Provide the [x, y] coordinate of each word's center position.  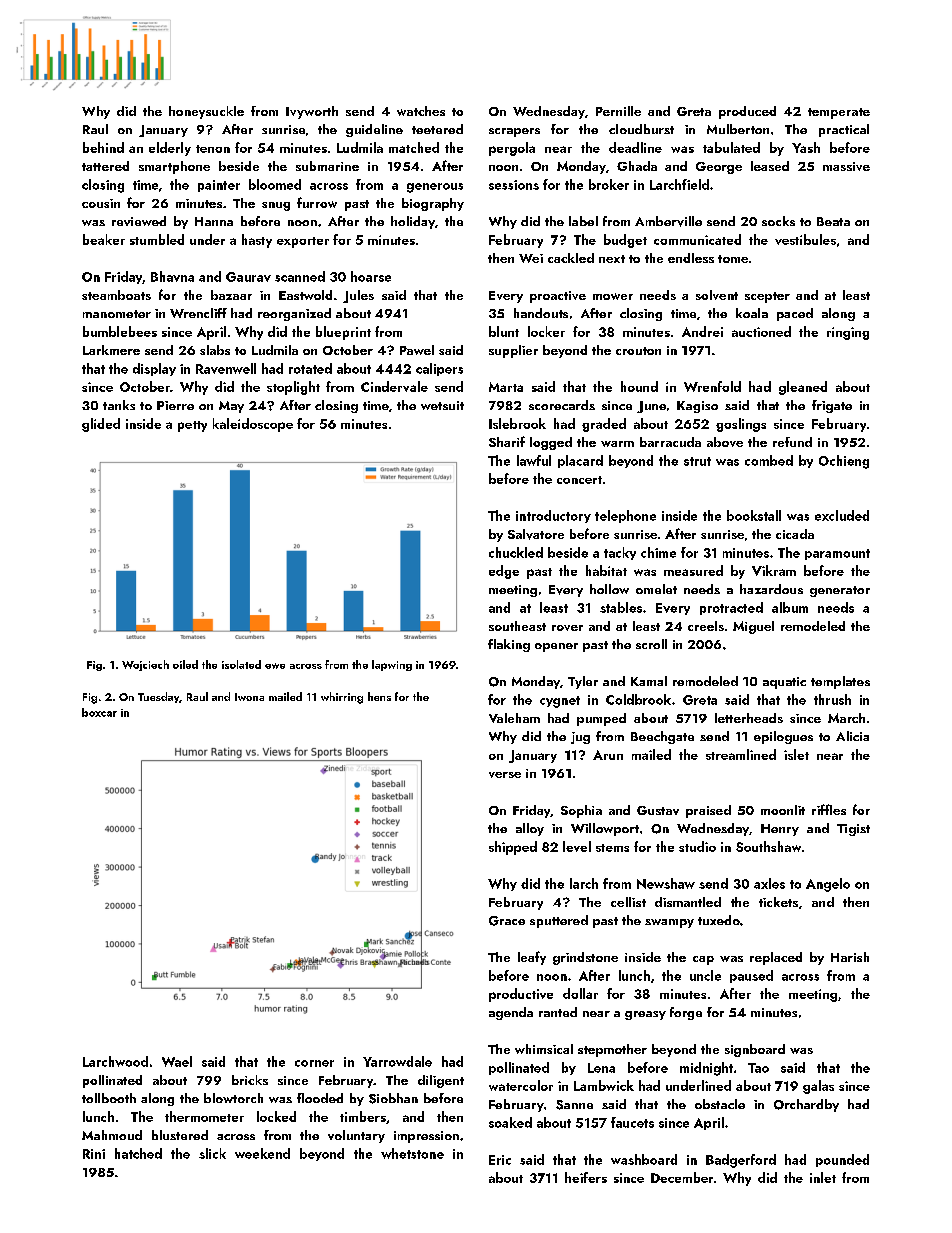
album [790, 607]
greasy [645, 1015]
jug [580, 738]
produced [747, 112]
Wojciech [145, 665]
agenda [511, 1013]
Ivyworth [312, 112]
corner [314, 1063]
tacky [620, 553]
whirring [342, 698]
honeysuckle [206, 112]
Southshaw [768, 846]
